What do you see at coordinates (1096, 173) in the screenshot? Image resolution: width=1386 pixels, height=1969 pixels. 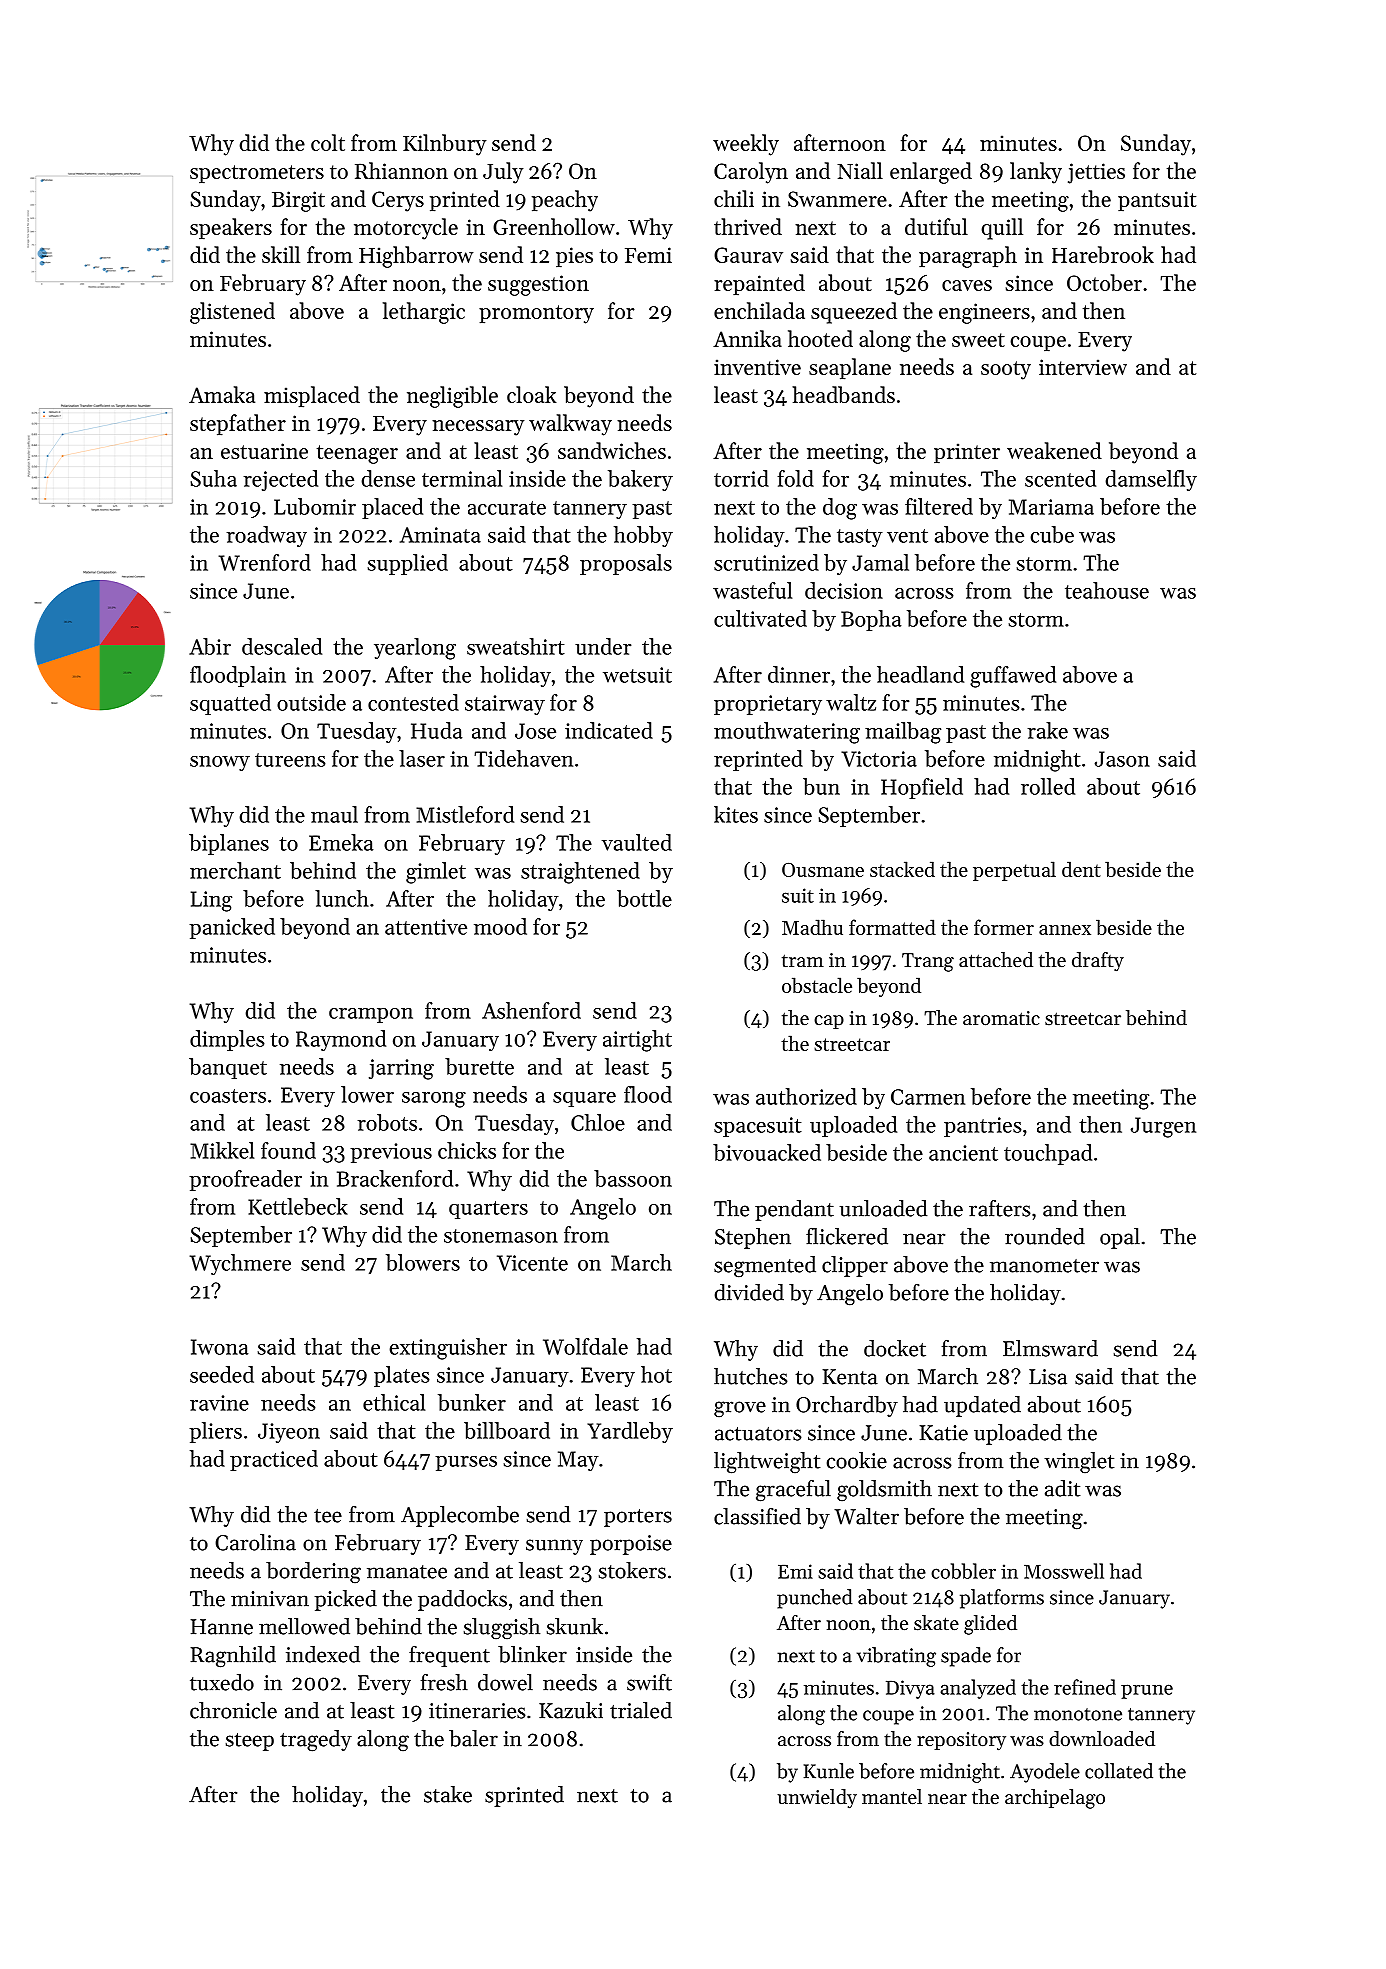 I see `jetties` at bounding box center [1096, 173].
